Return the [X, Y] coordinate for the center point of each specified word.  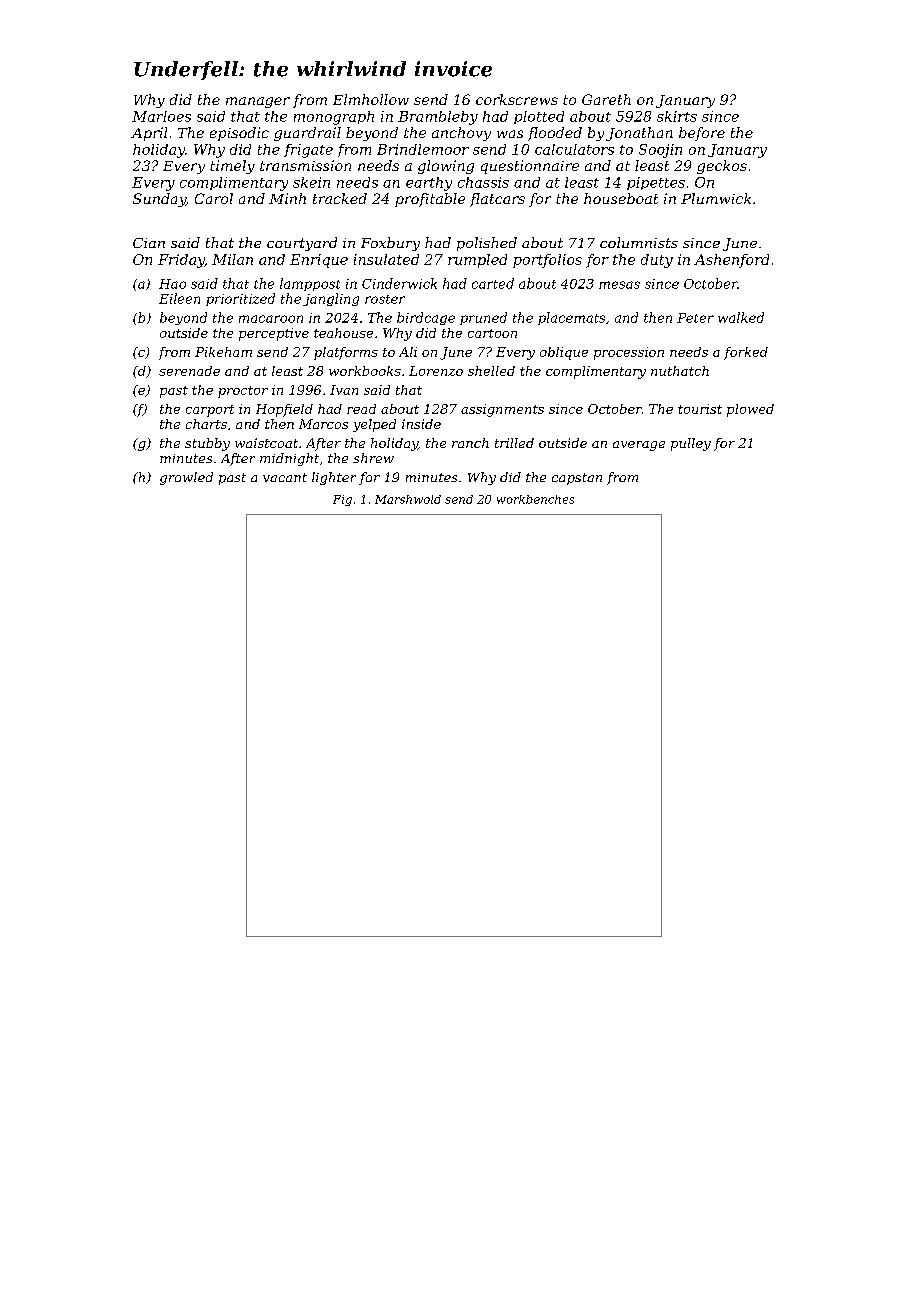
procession [629, 353]
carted [493, 283]
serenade [189, 371]
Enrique [319, 261]
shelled [491, 371]
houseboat [621, 198]
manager [258, 102]
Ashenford [731, 261]
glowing [446, 167]
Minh [287, 198]
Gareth [606, 99]
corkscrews [517, 99]
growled [186, 478]
